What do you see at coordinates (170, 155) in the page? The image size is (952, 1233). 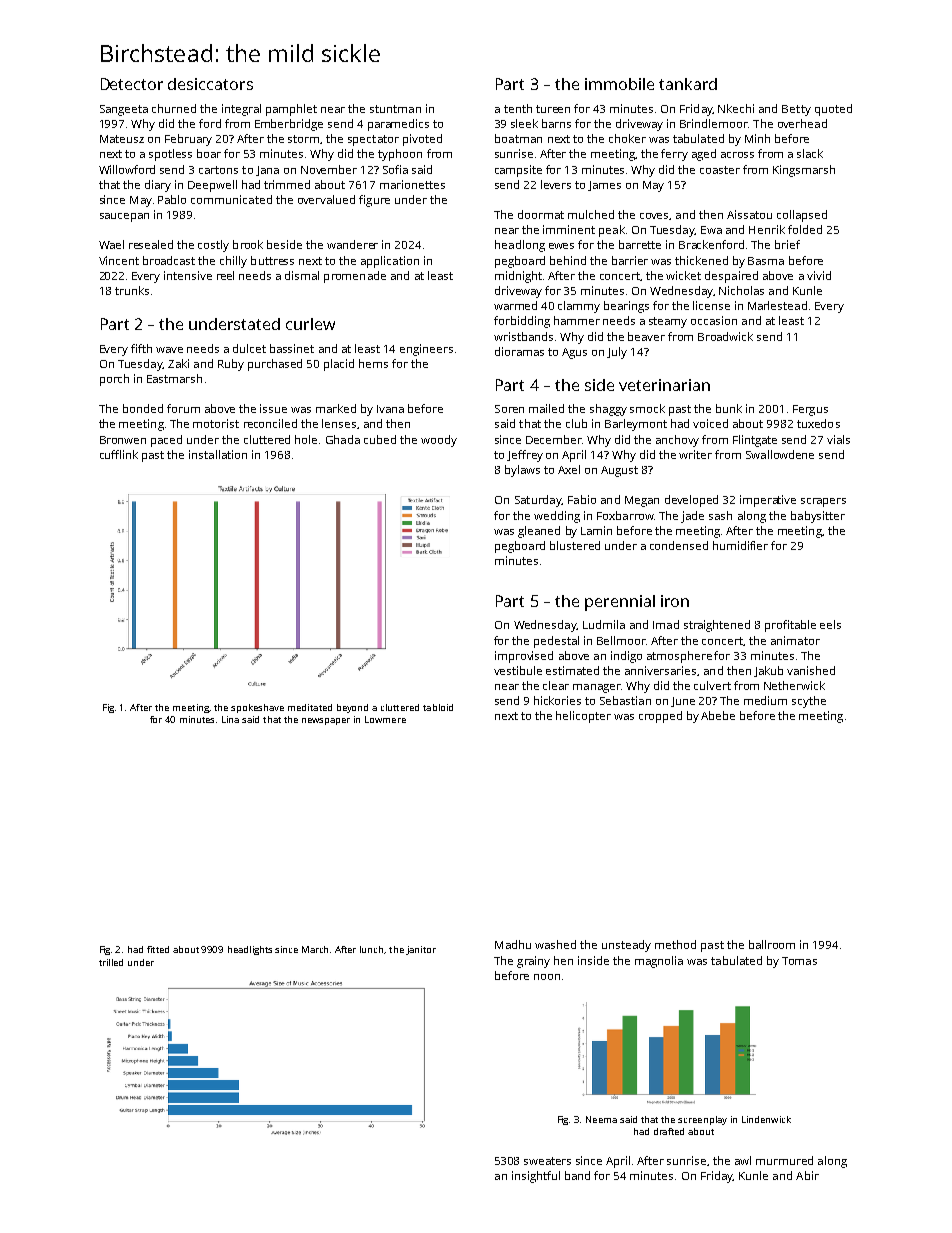 I see `spotless` at bounding box center [170, 155].
